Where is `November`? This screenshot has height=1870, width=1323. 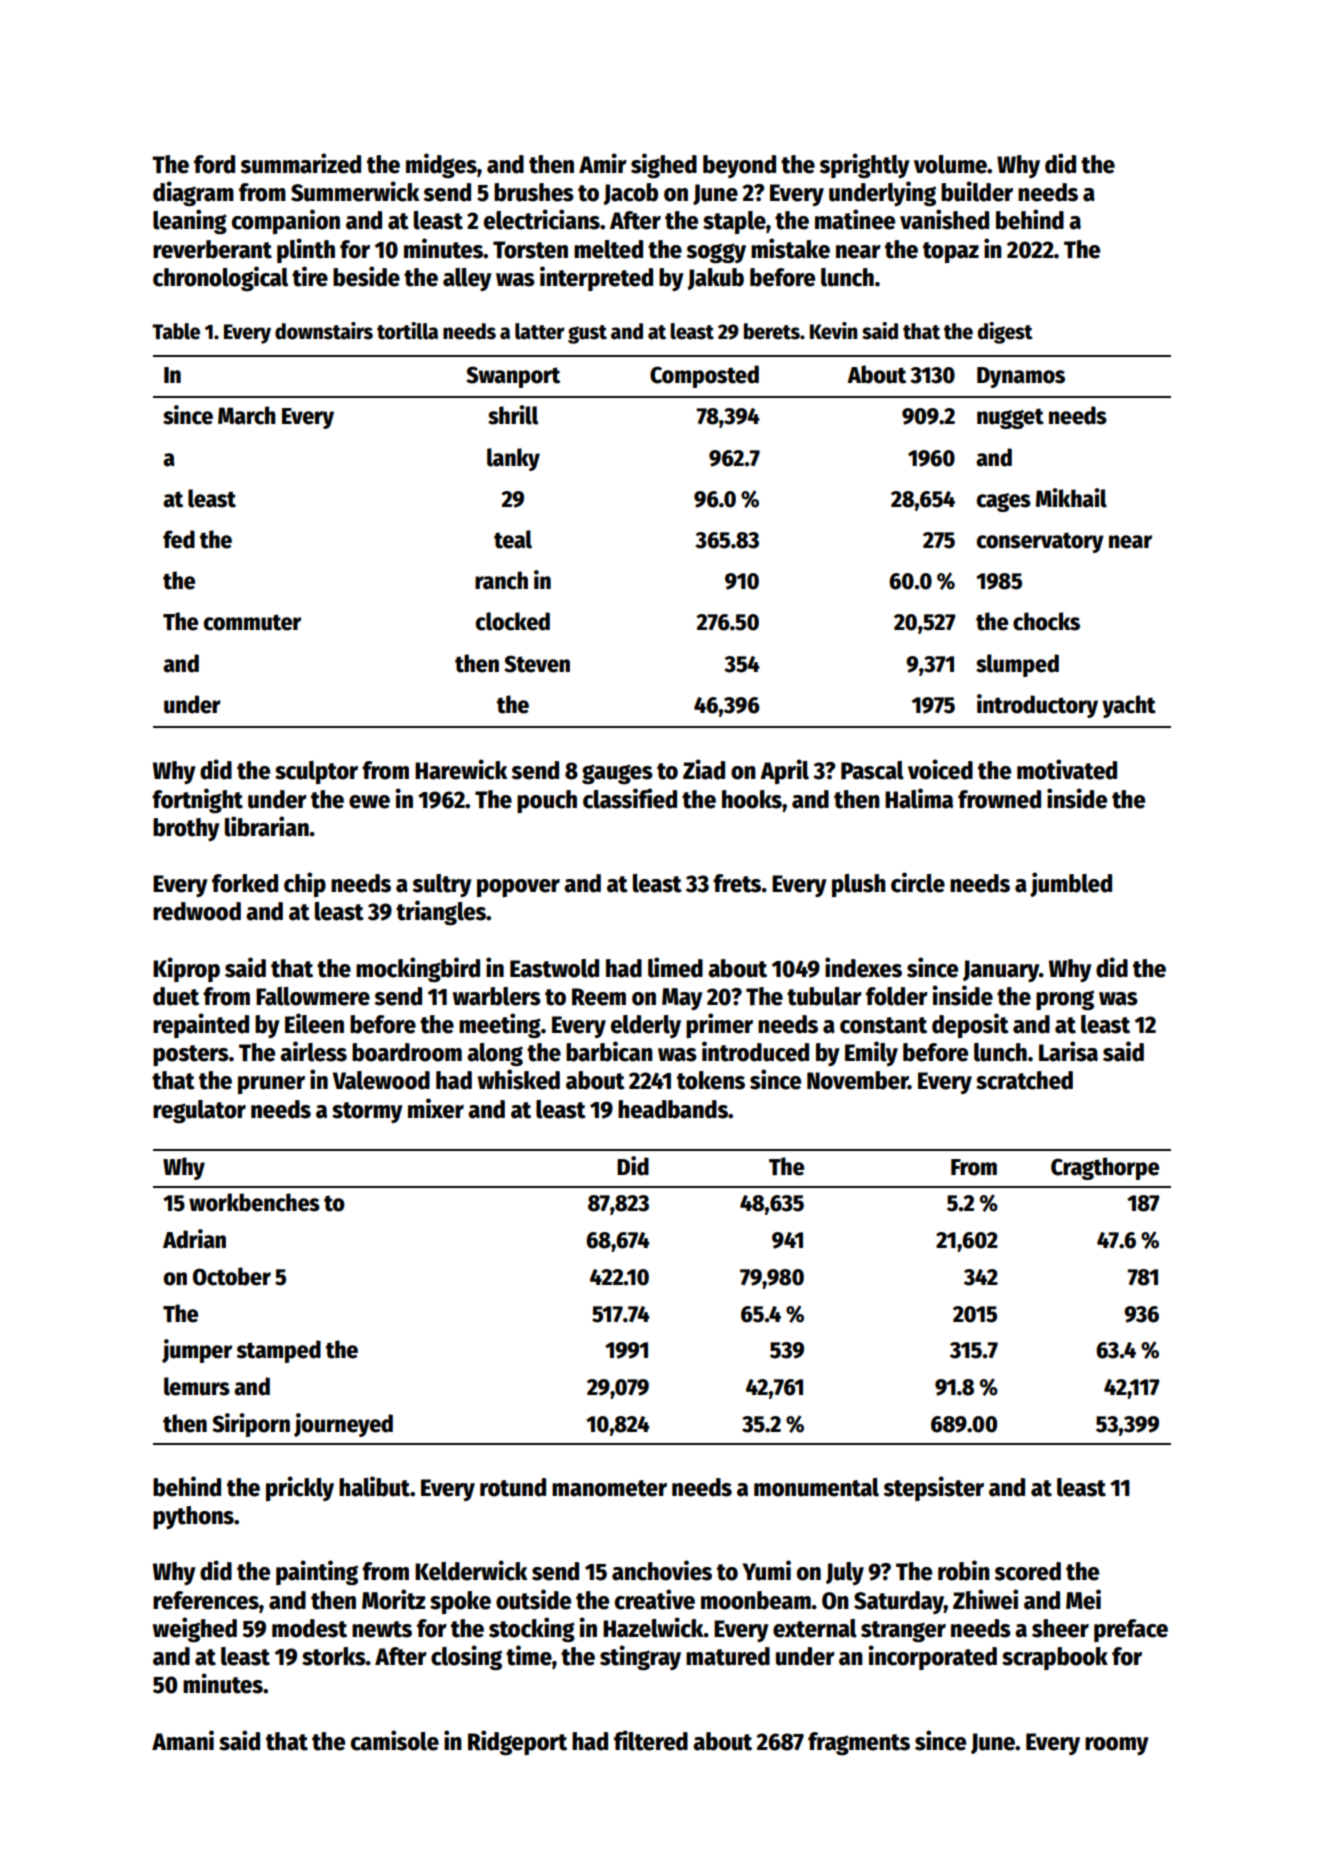
November is located at coordinates (857, 1080).
